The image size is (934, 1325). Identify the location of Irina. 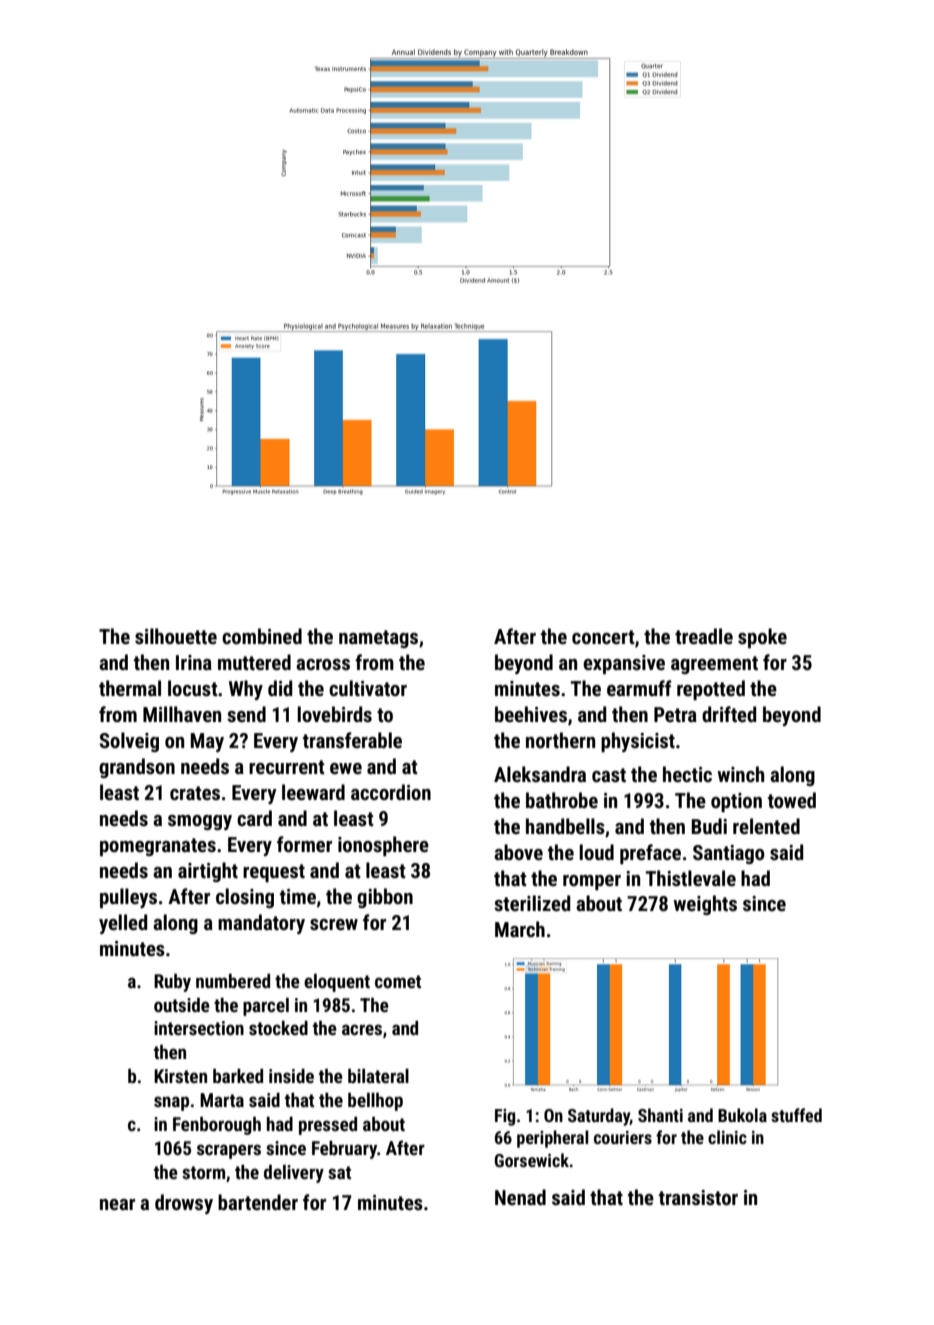
(194, 662).
